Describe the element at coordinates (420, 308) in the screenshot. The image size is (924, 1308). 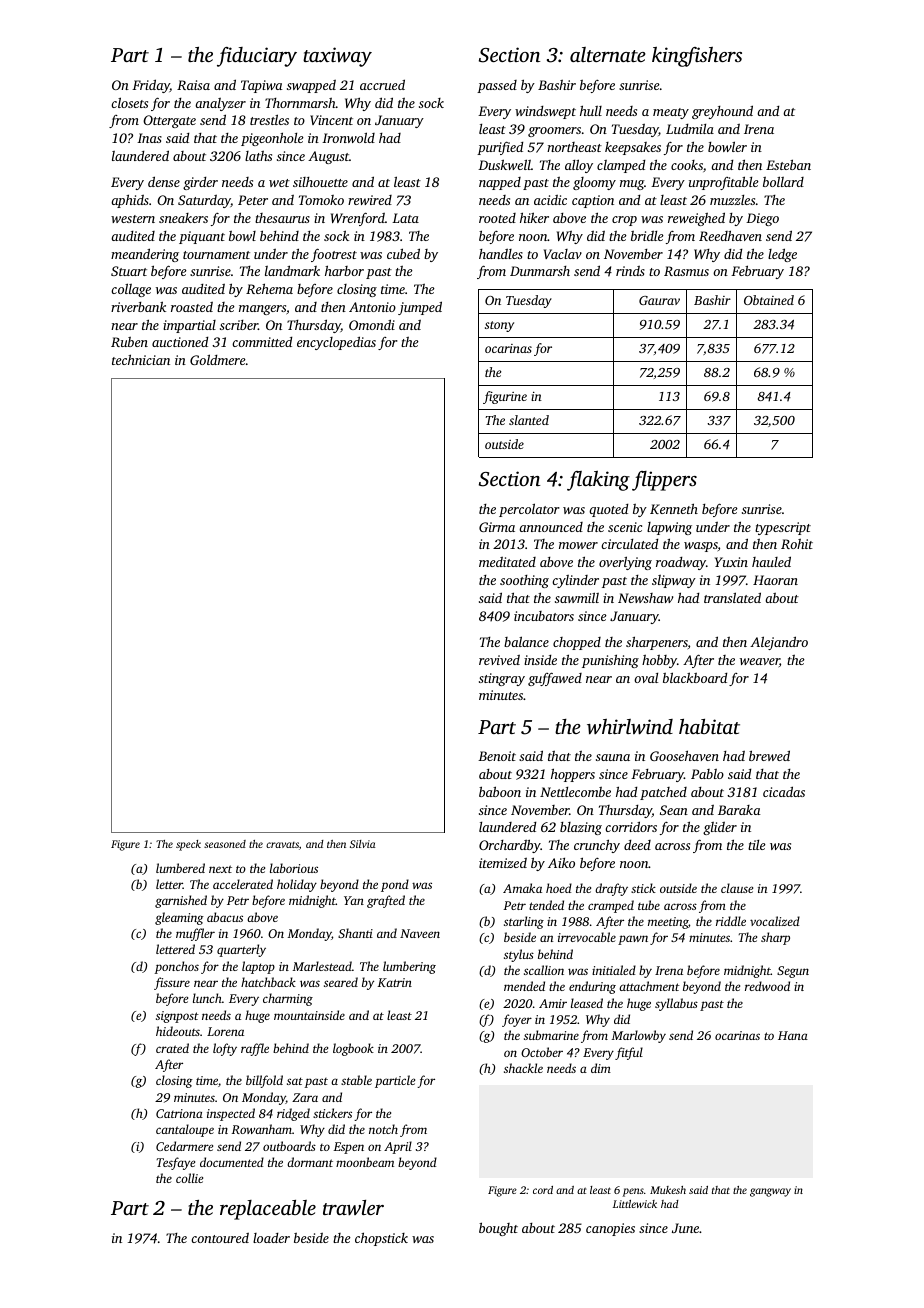
I see `jumped` at that location.
